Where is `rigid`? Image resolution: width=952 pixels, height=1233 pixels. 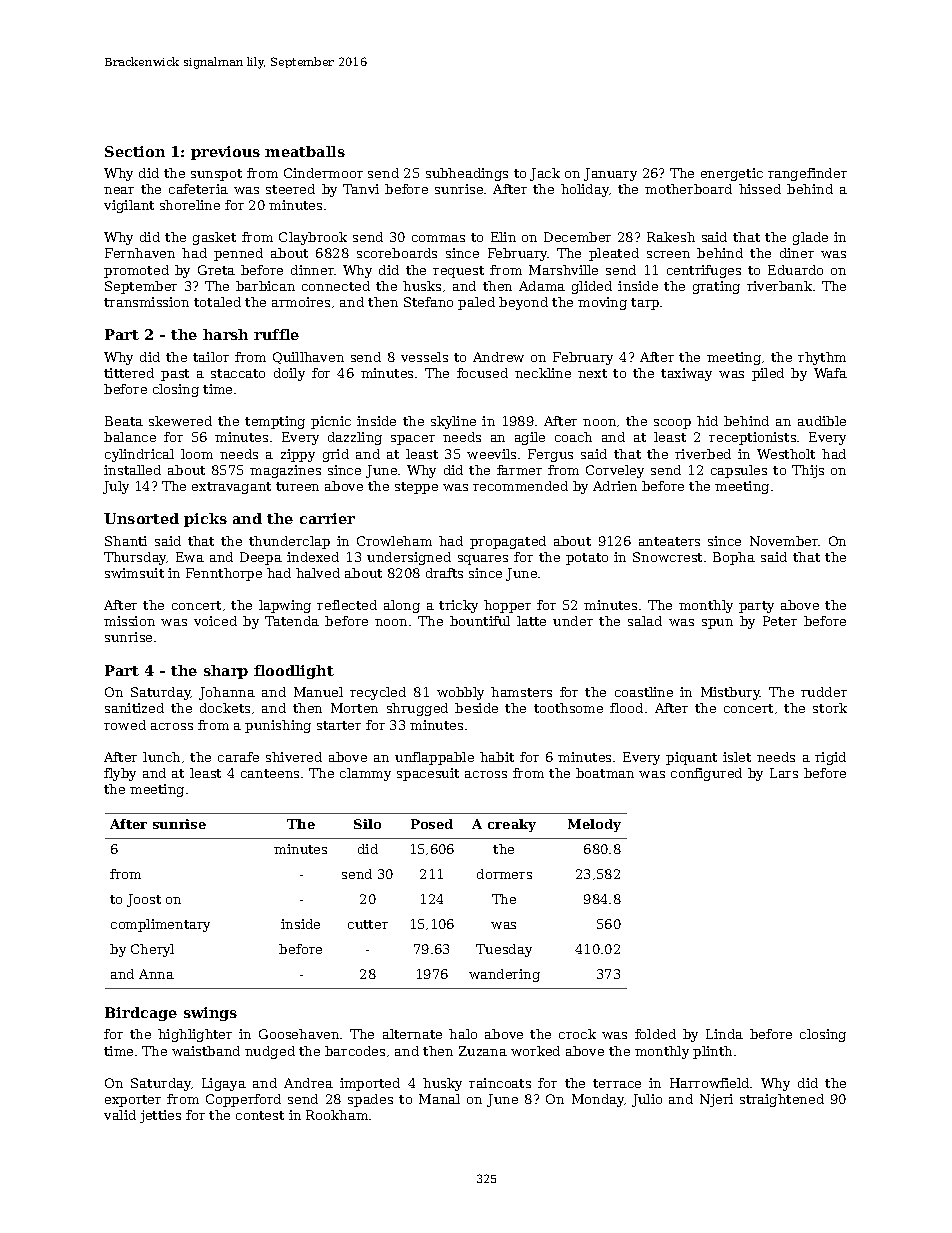 rigid is located at coordinates (830, 758).
